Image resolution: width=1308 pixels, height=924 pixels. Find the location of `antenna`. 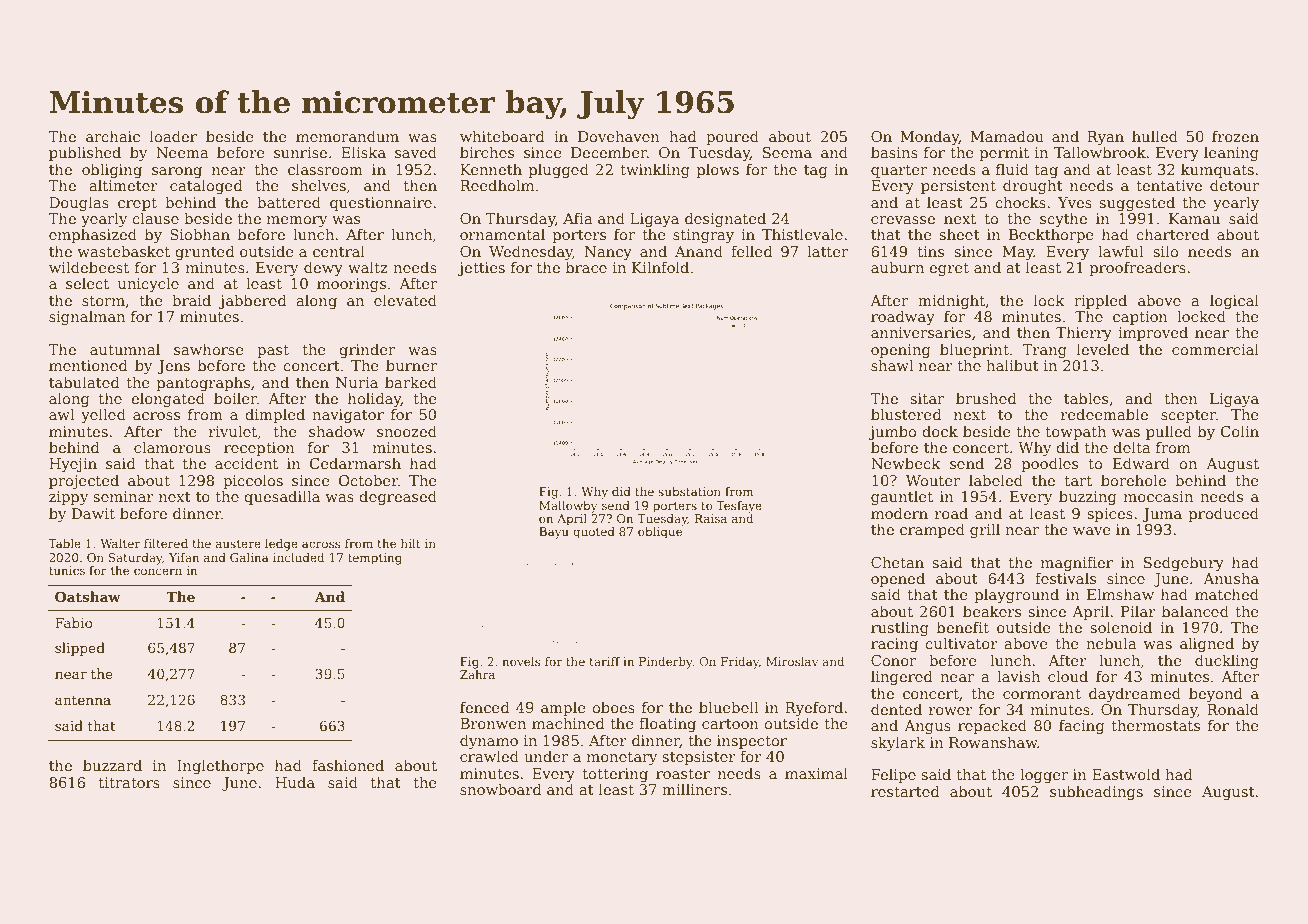

antenna is located at coordinates (83, 700).
